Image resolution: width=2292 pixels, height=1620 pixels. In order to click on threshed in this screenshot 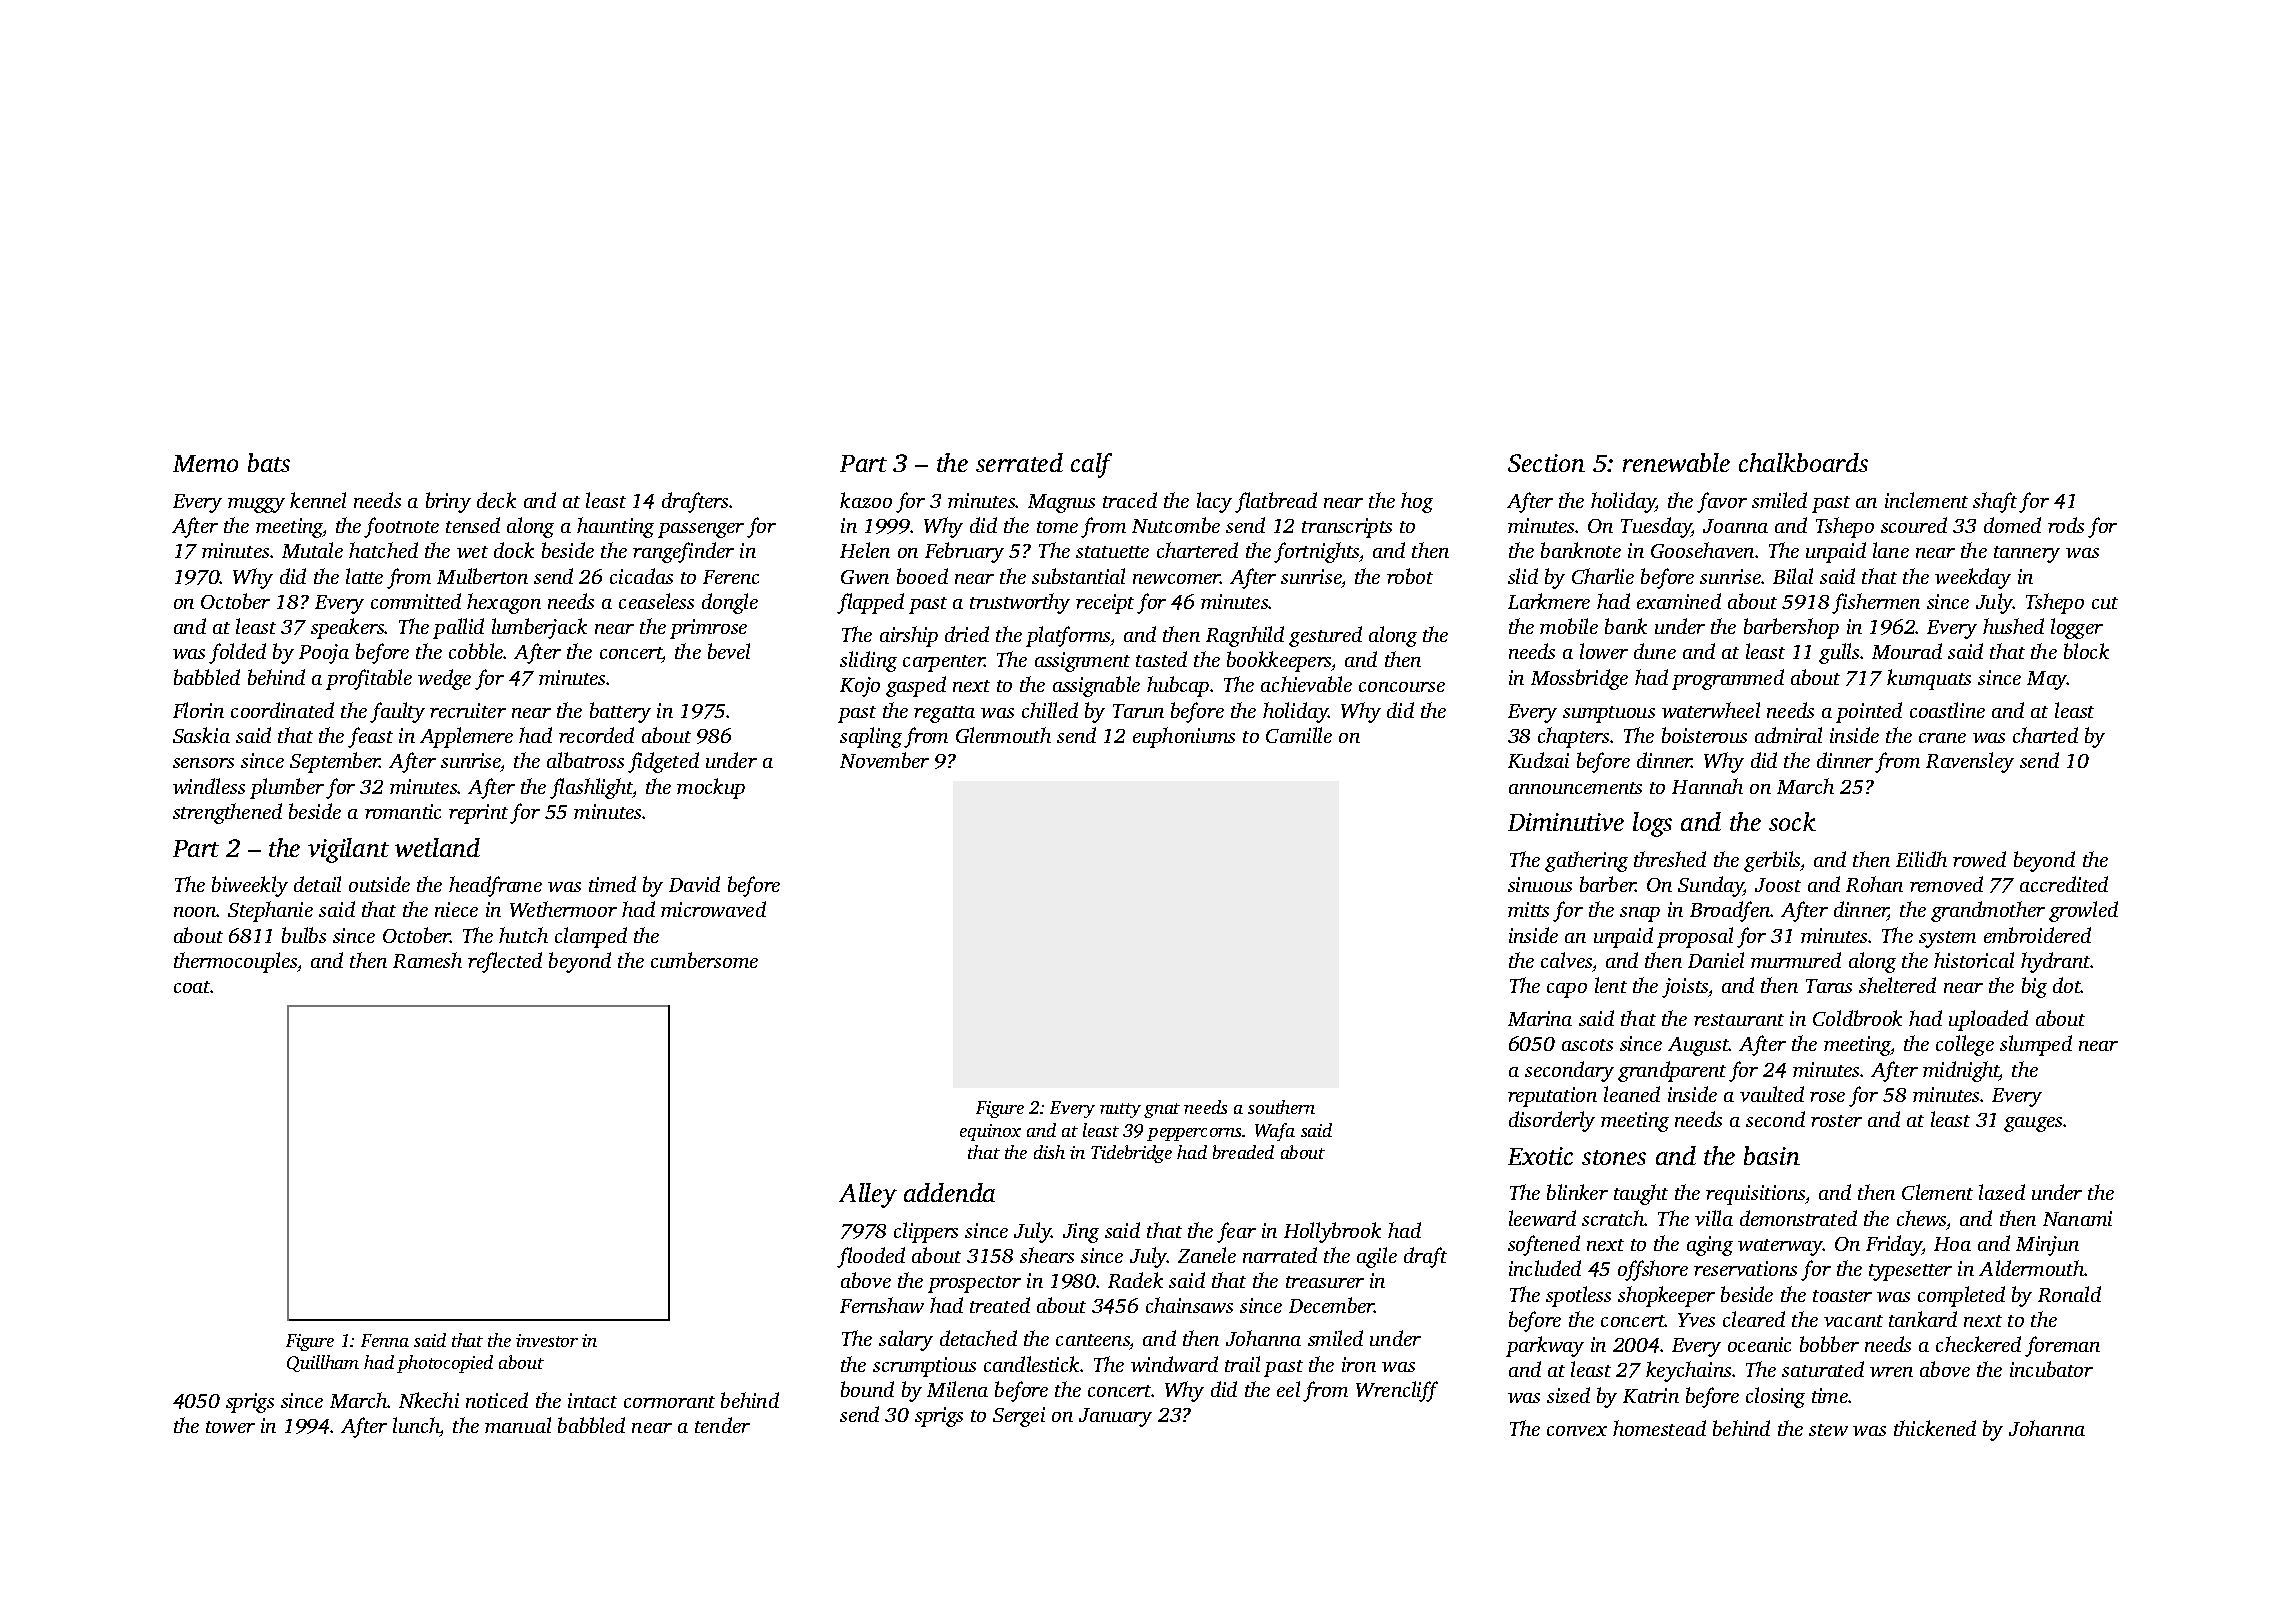, I will do `click(1670, 859)`.
